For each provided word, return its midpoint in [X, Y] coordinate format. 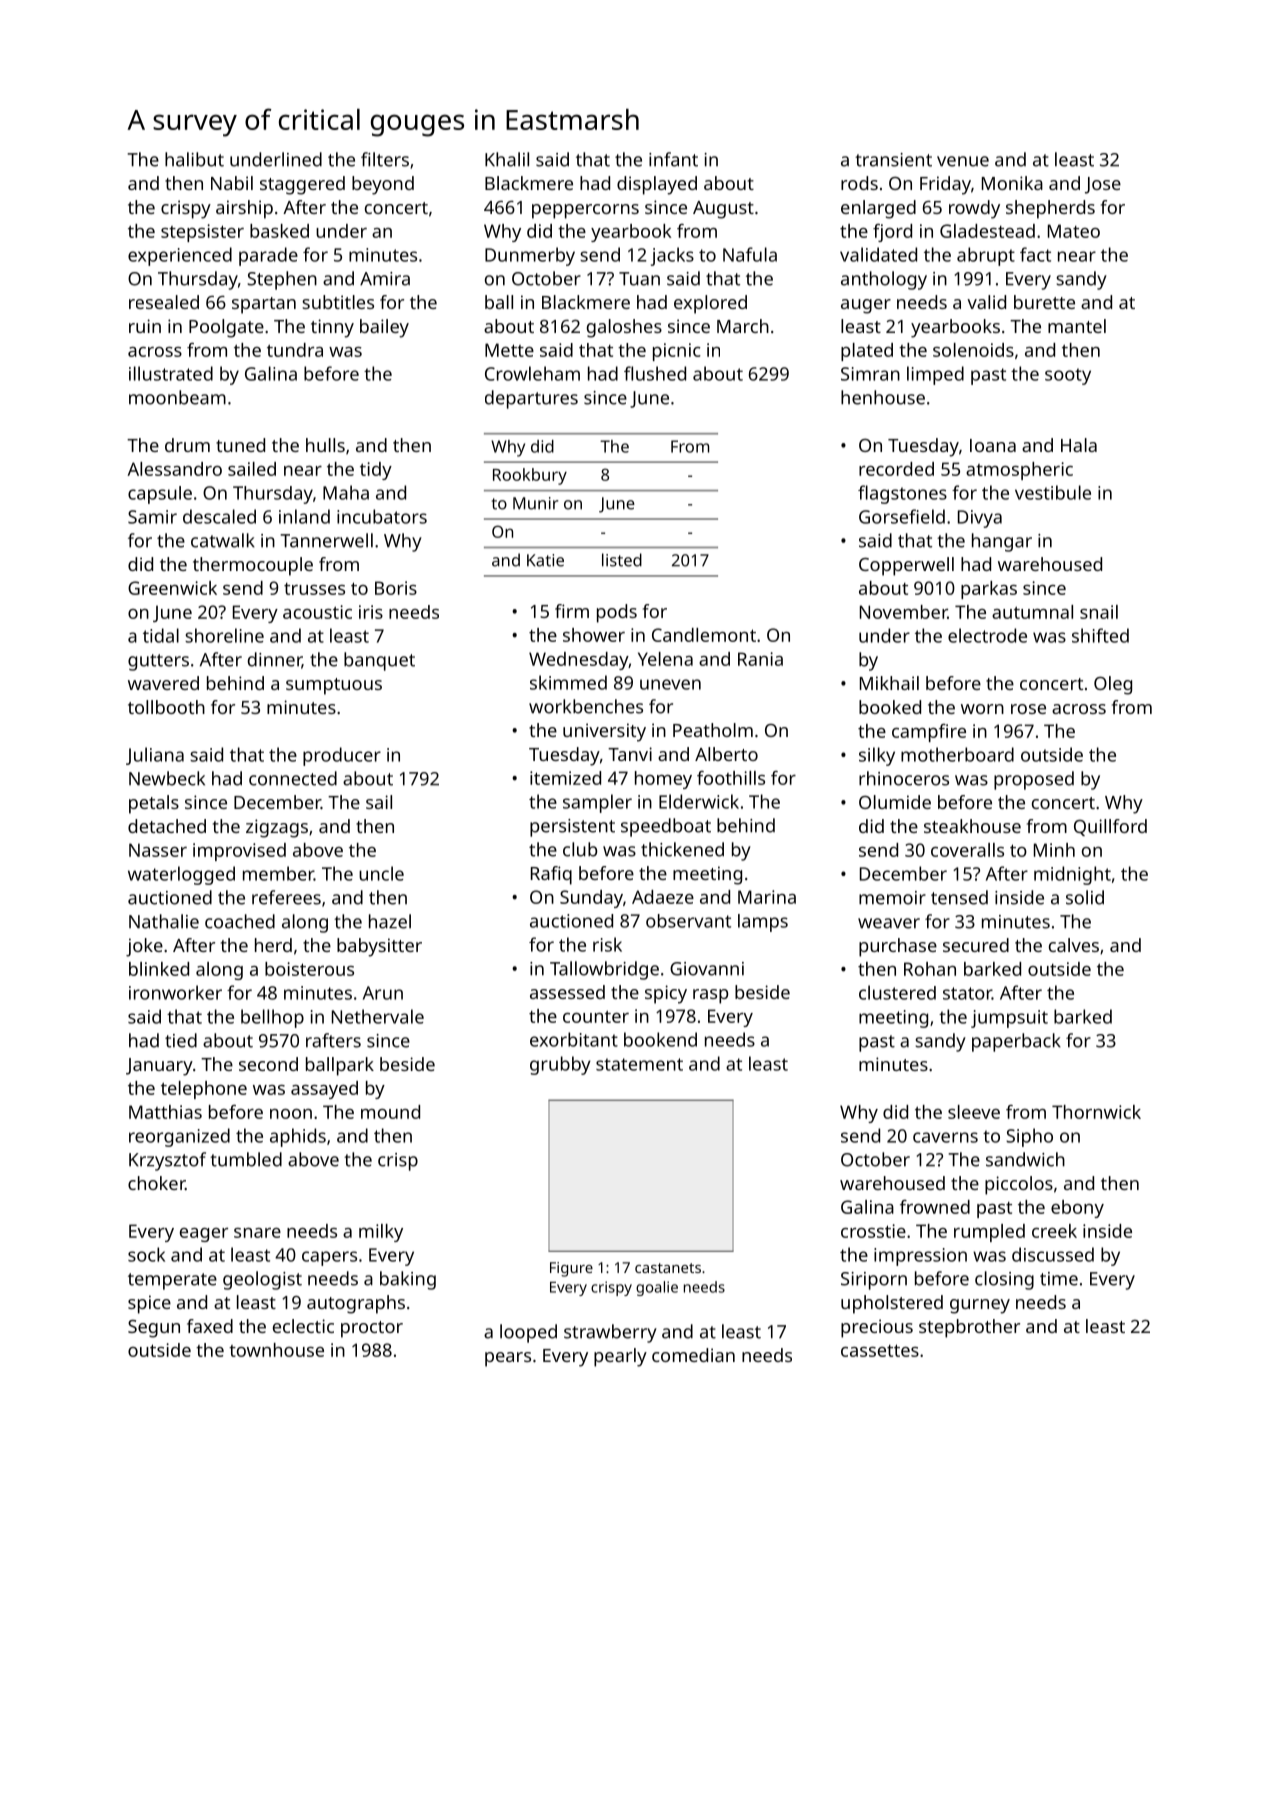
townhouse [276, 1350]
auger [866, 306]
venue [963, 161]
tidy [376, 471]
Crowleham [532, 373]
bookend [660, 1039]
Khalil [507, 159]
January [159, 1067]
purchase [898, 947]
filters [385, 159]
